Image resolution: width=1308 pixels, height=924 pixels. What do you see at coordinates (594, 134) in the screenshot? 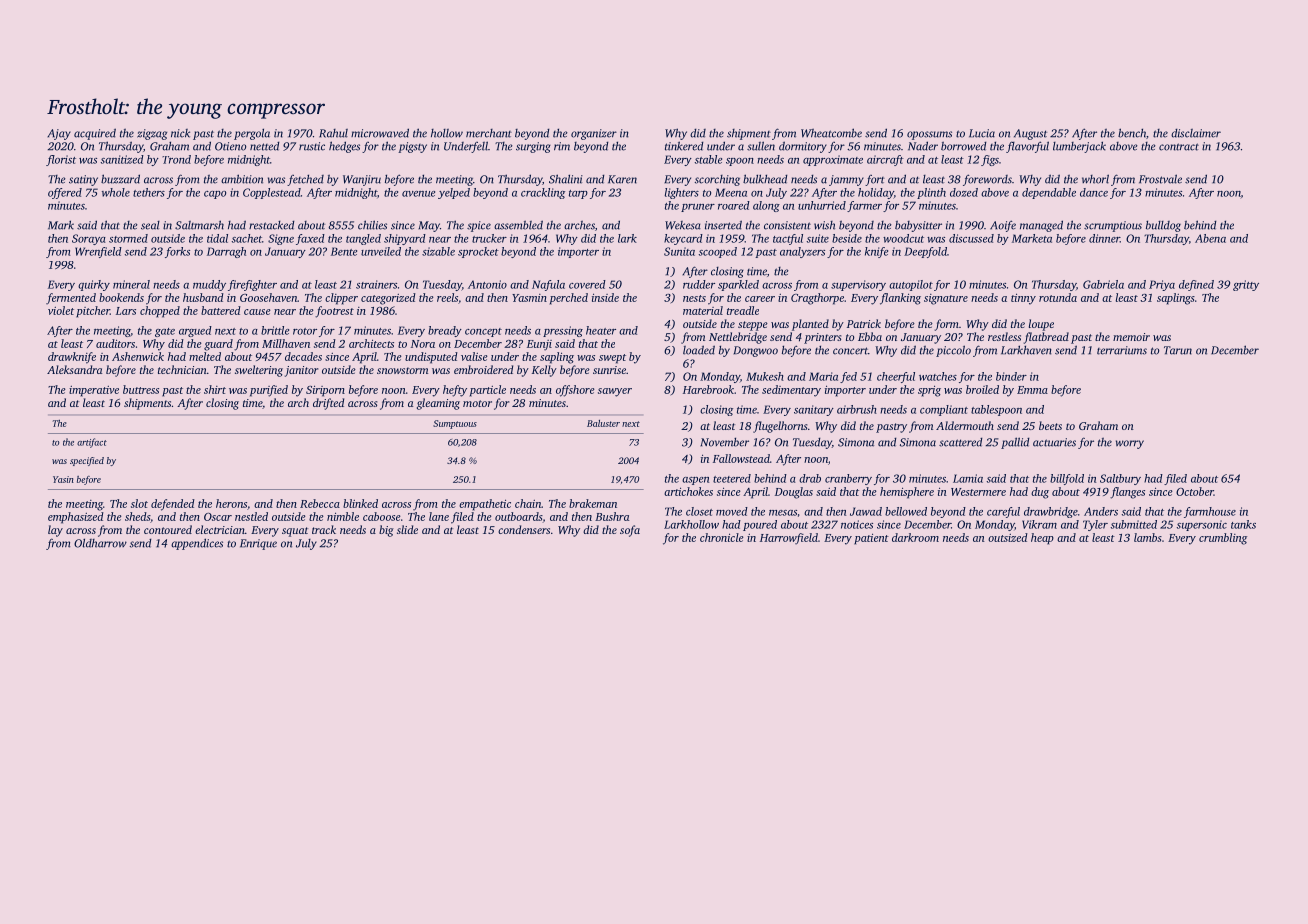
I see `organizer` at bounding box center [594, 134].
